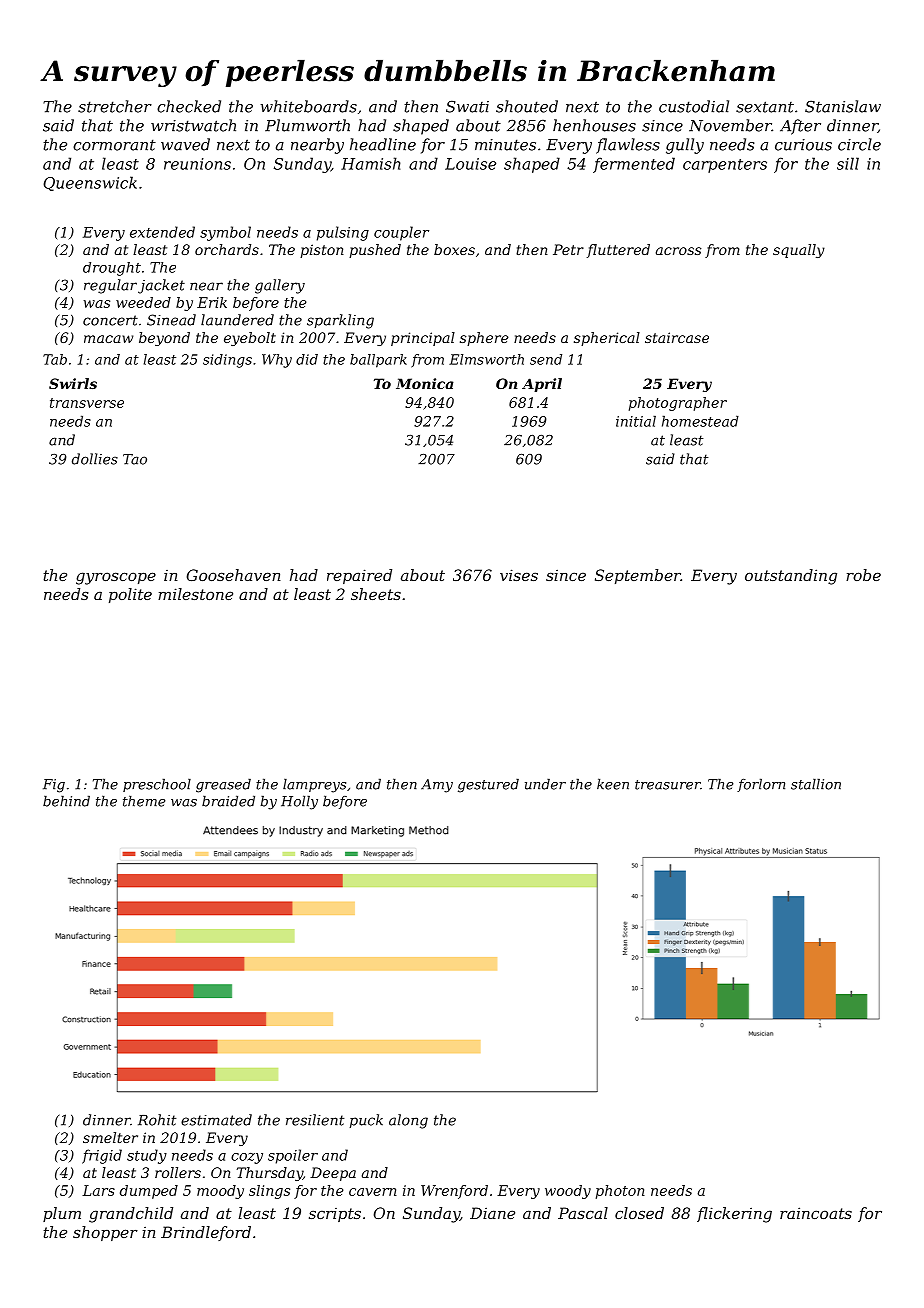  I want to click on outstanding, so click(791, 577).
